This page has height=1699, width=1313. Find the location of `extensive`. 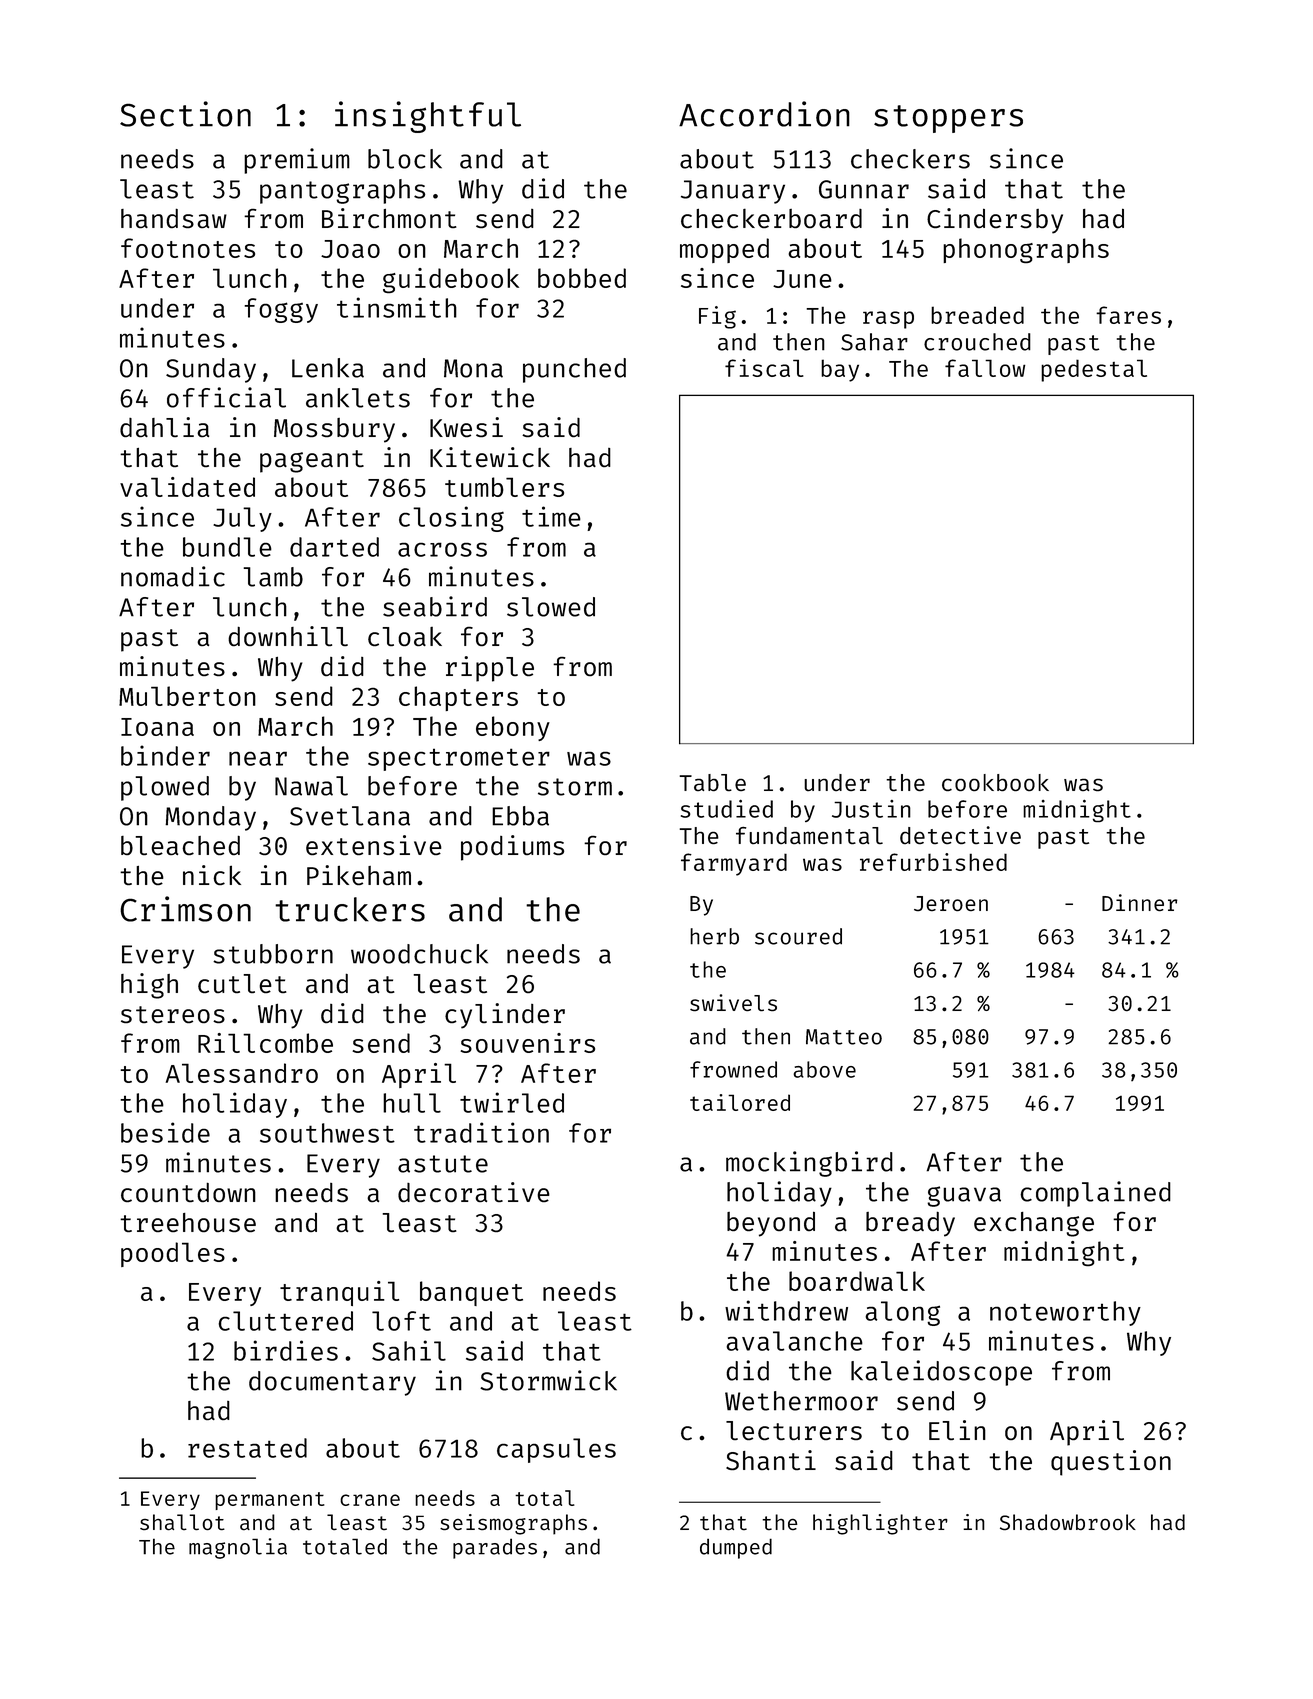

extensive is located at coordinates (374, 845).
